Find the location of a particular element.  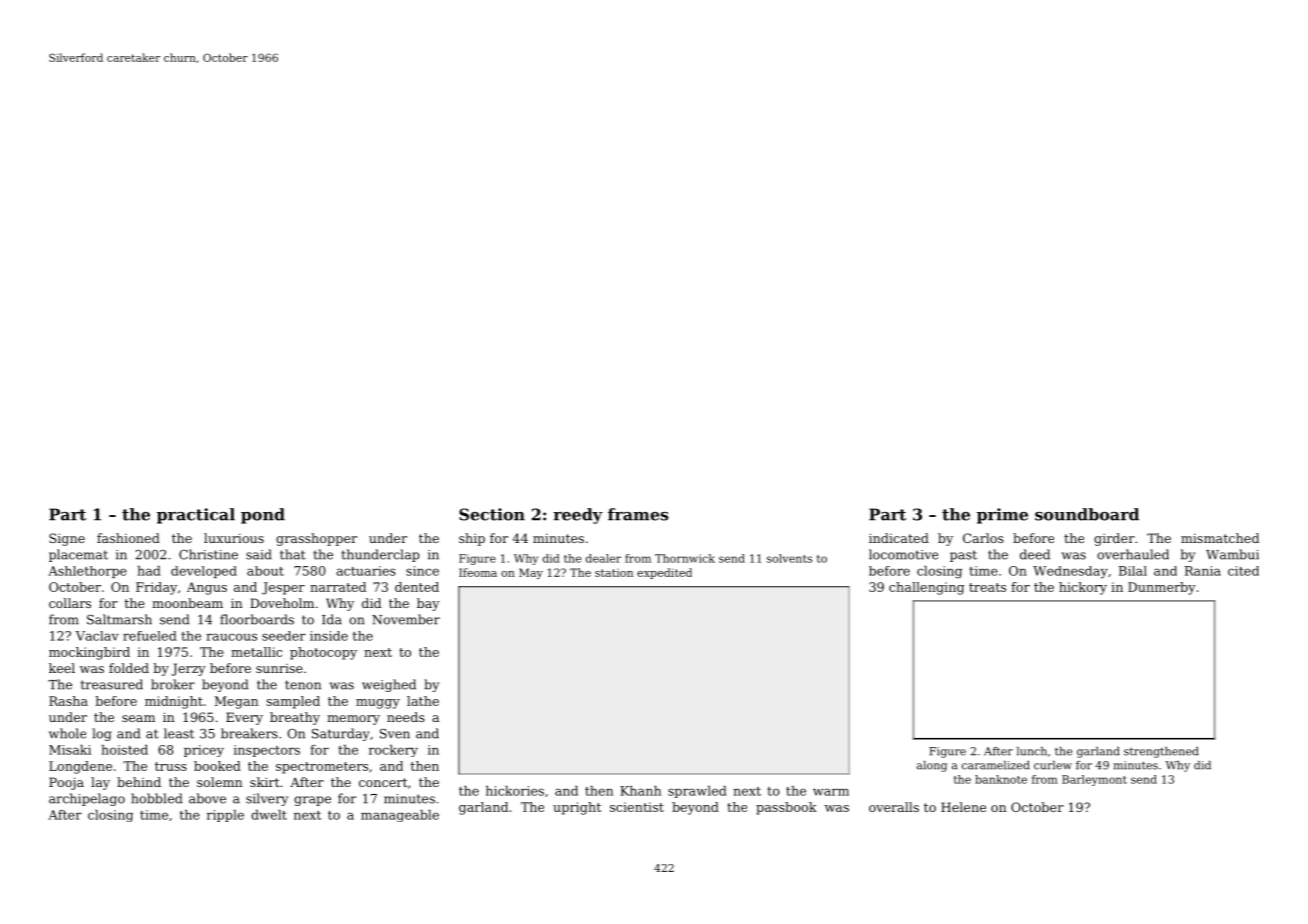

Barleymont is located at coordinates (1094, 780).
